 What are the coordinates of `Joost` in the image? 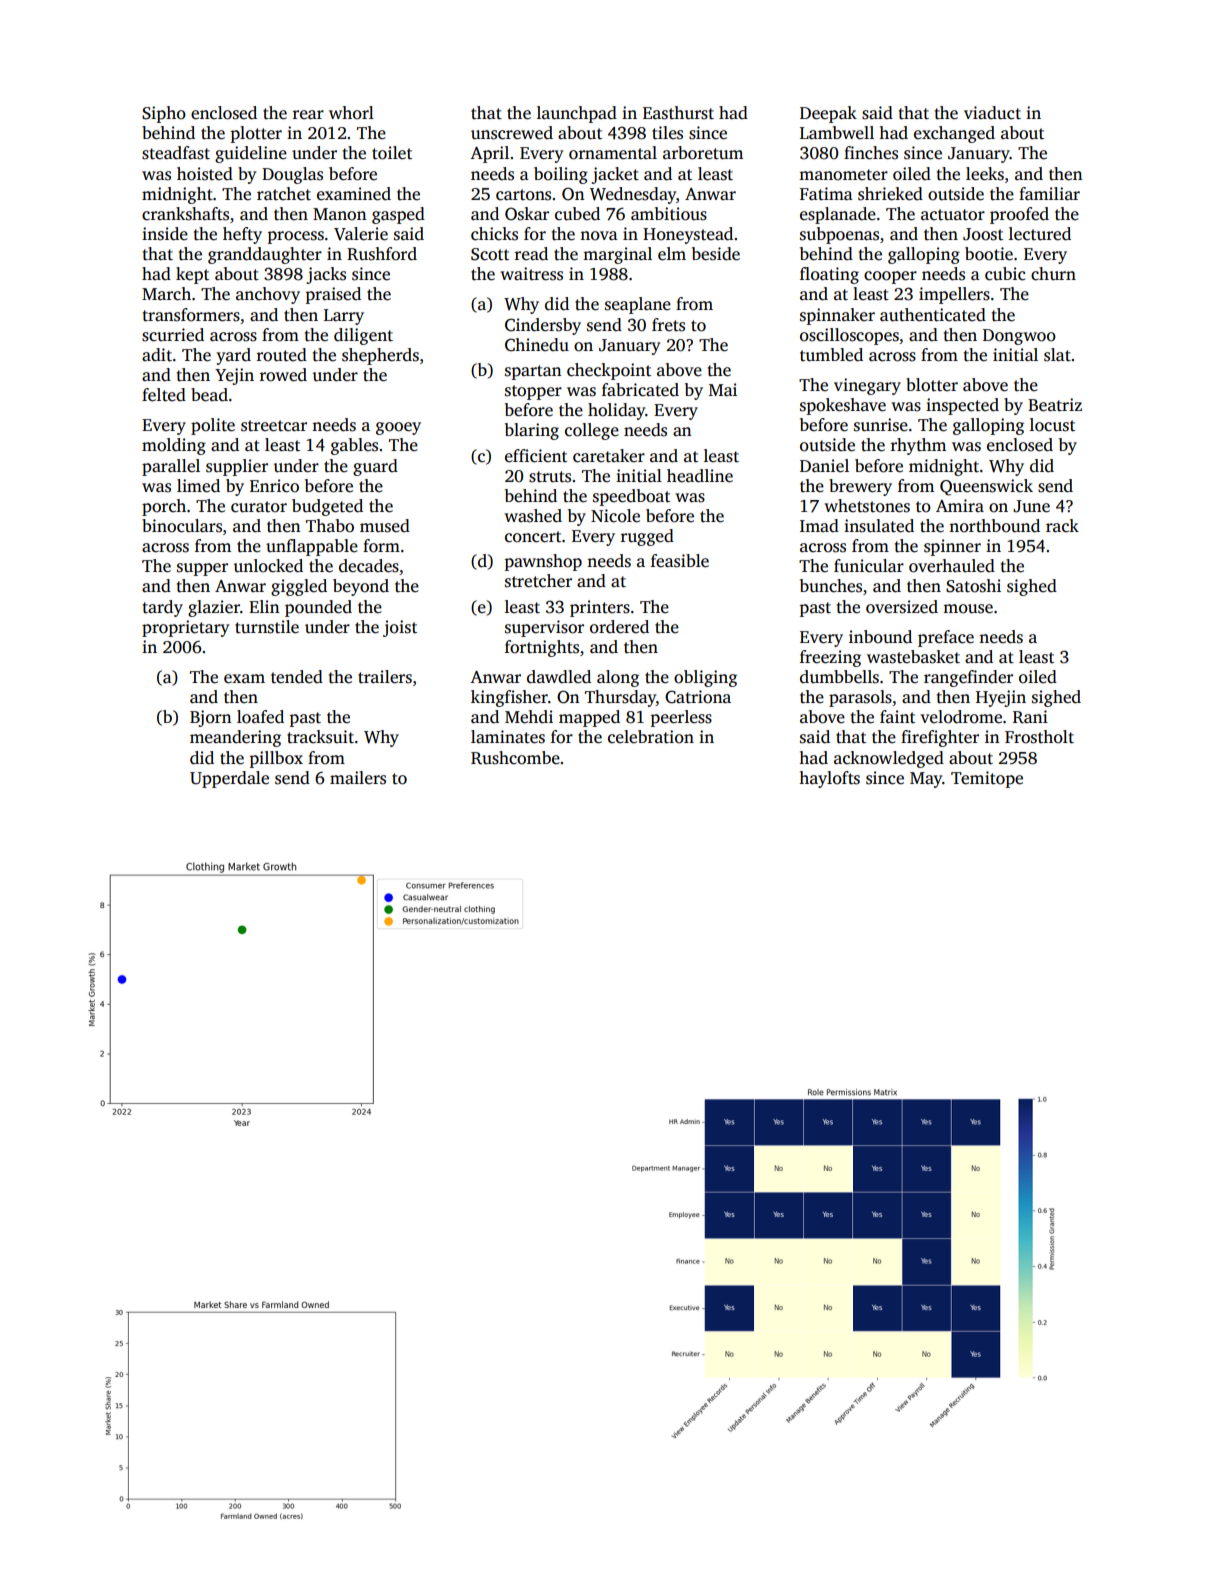 It's located at (983, 234).
